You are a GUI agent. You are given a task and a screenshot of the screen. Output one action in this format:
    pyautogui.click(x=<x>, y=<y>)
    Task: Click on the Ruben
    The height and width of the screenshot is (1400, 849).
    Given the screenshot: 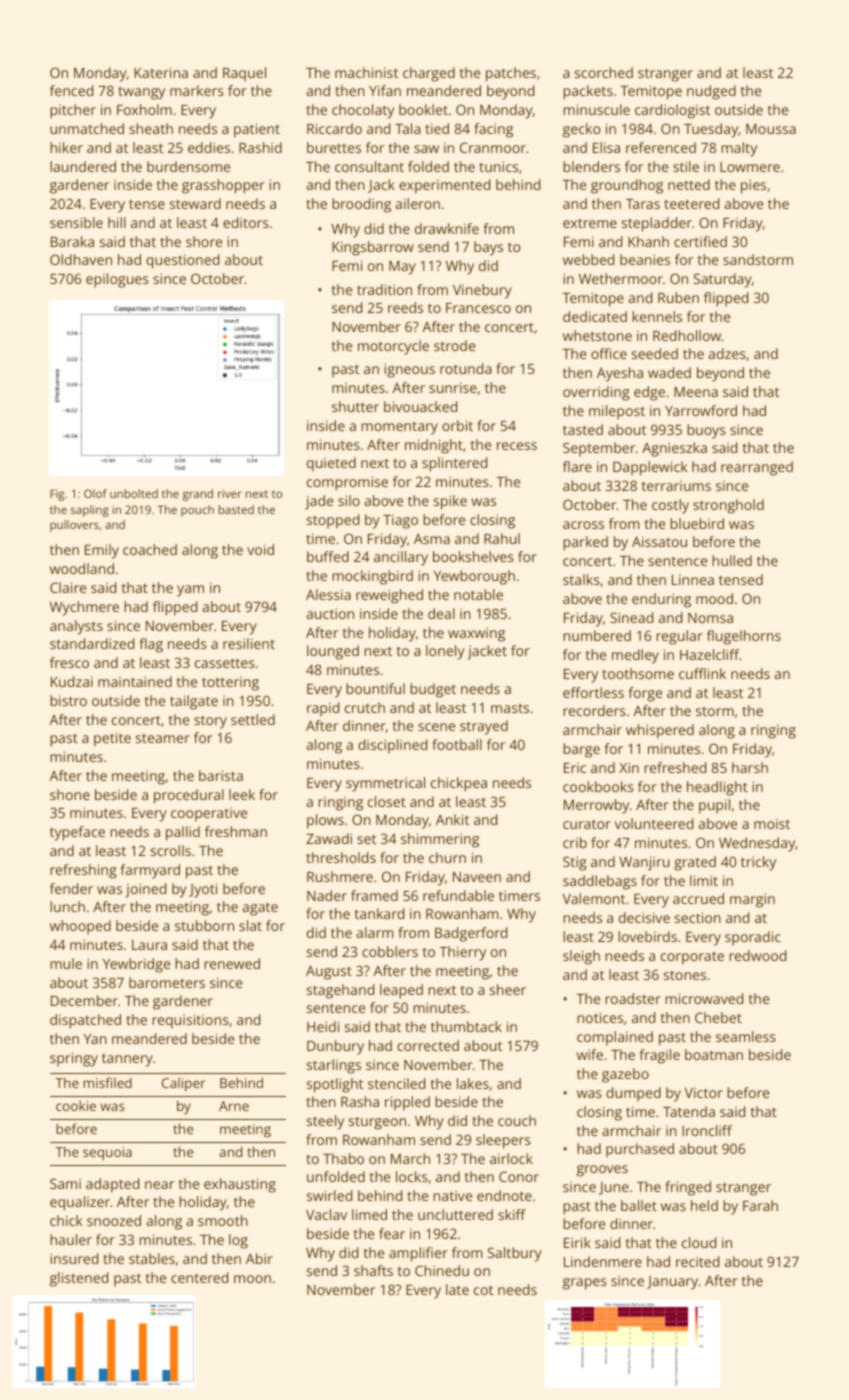 What is the action you would take?
    pyautogui.click(x=678, y=297)
